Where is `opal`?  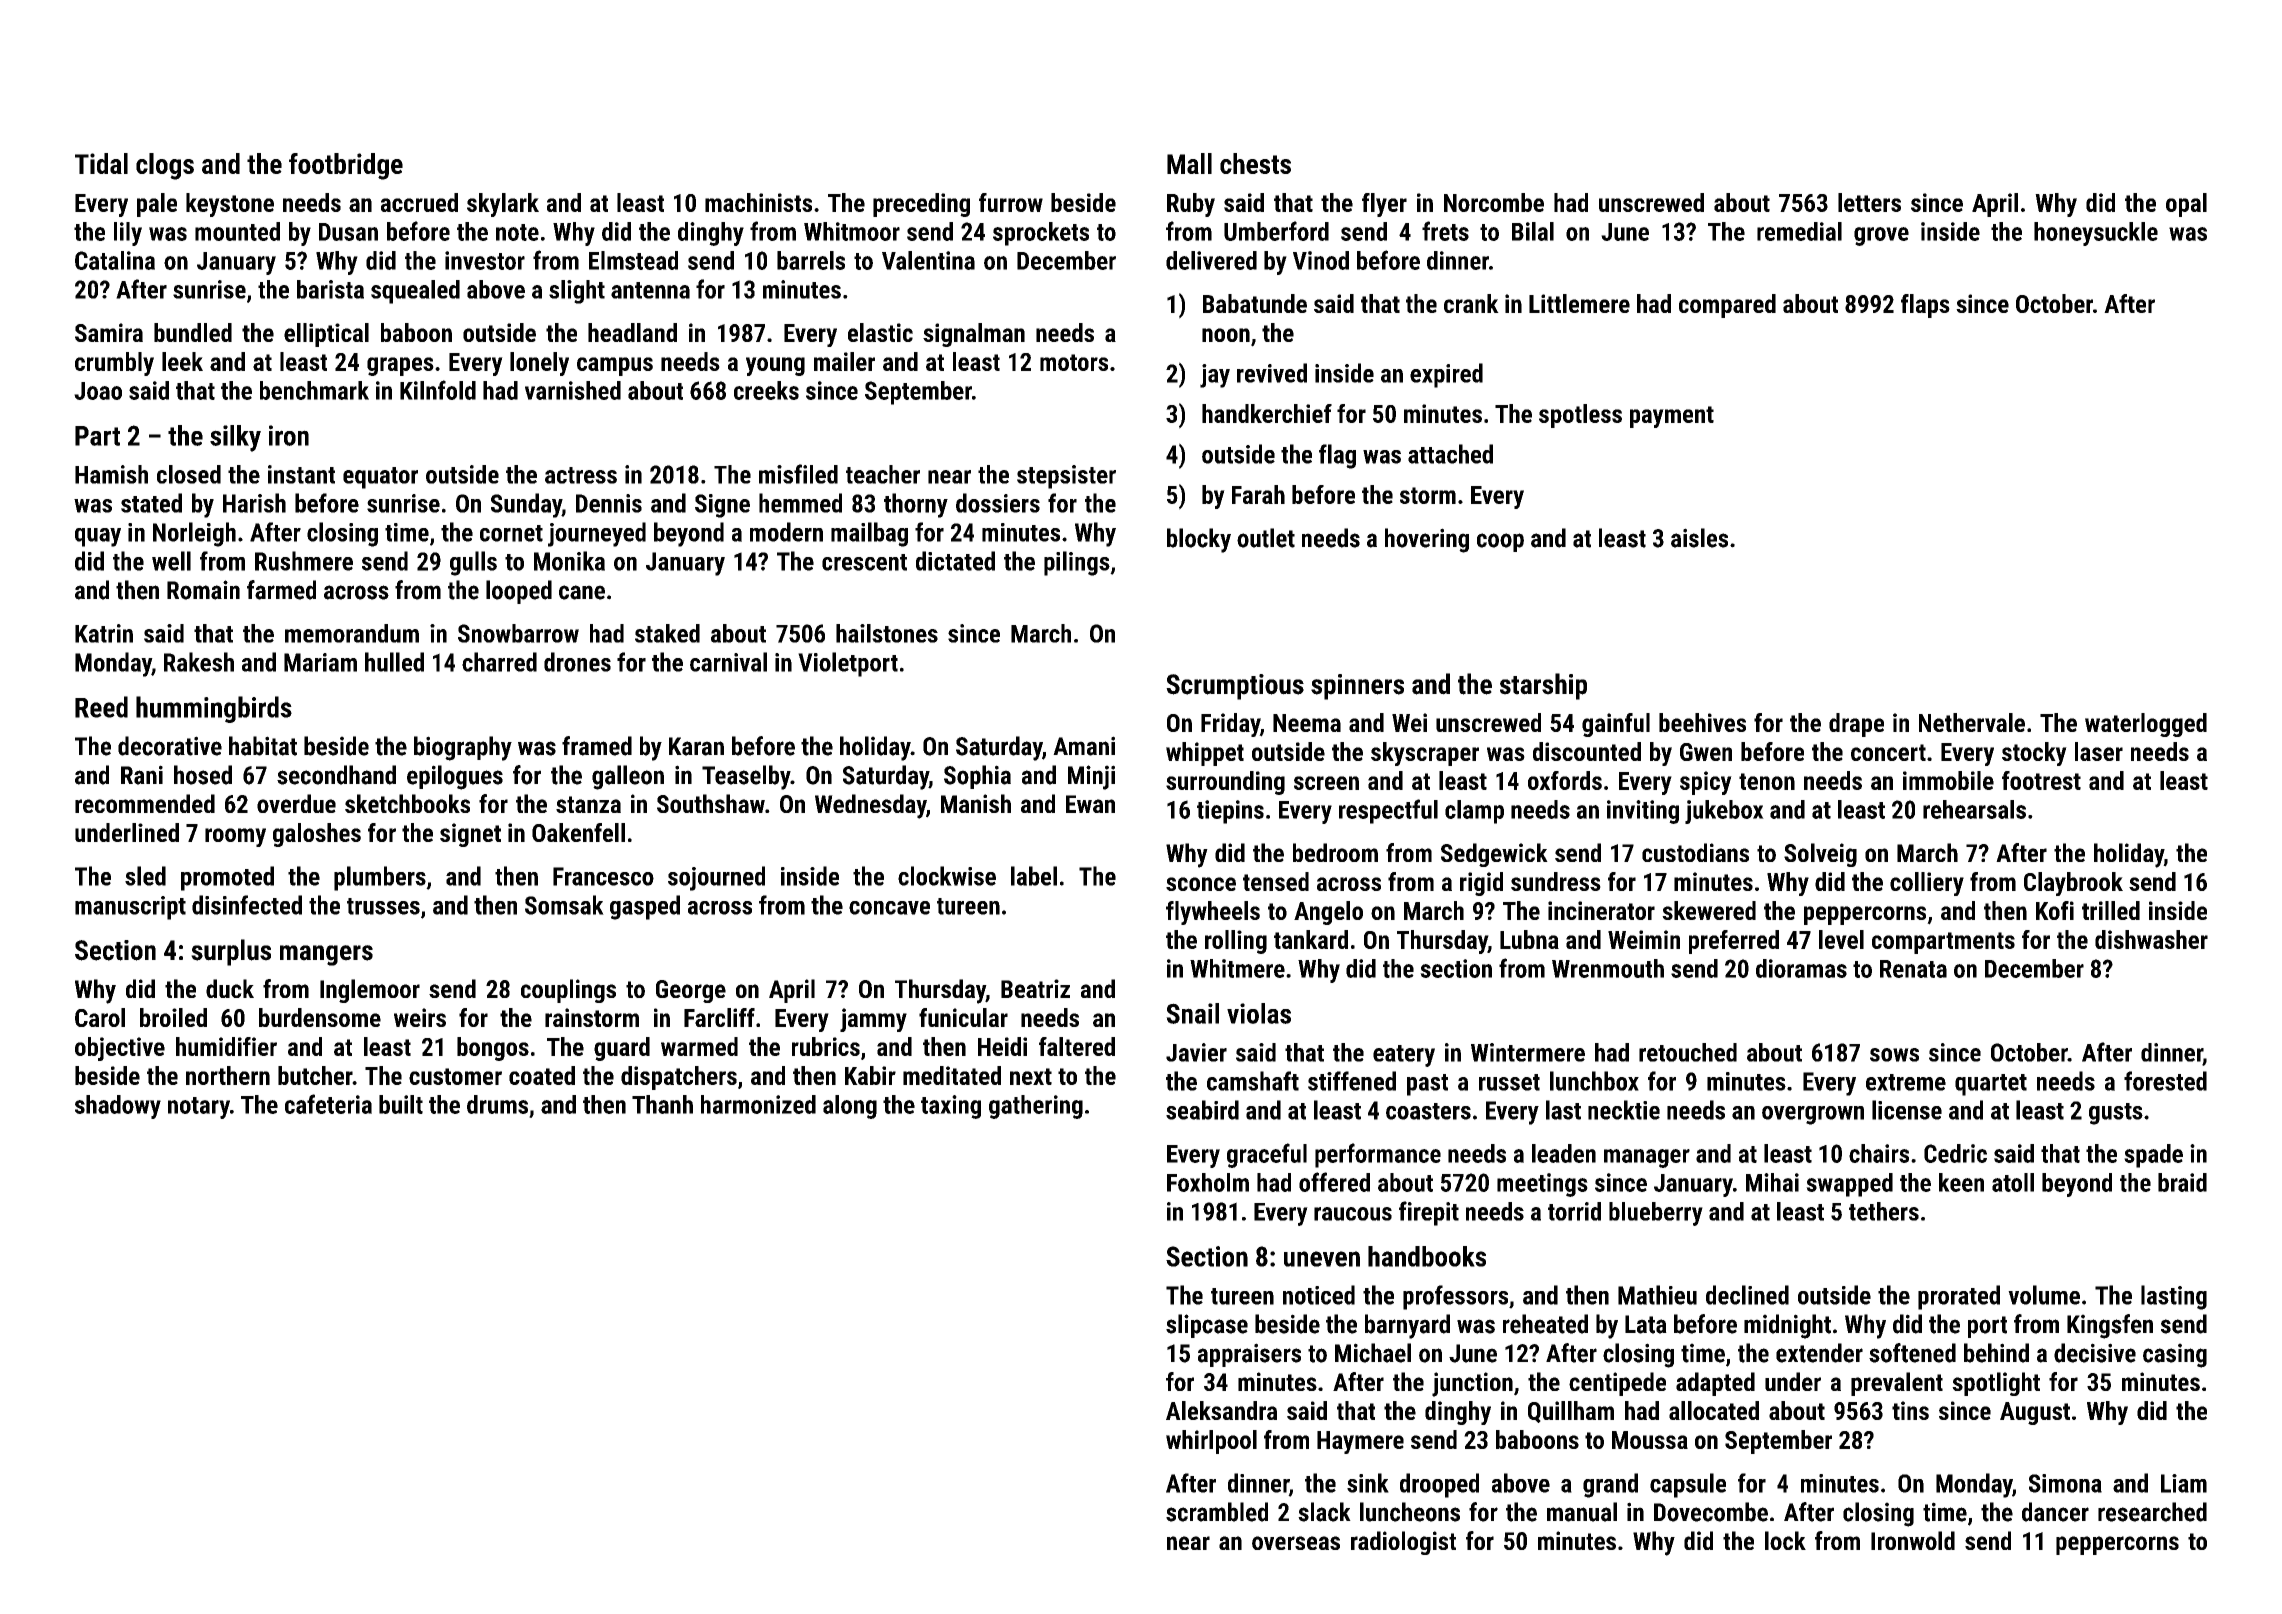 opal is located at coordinates (2186, 205).
